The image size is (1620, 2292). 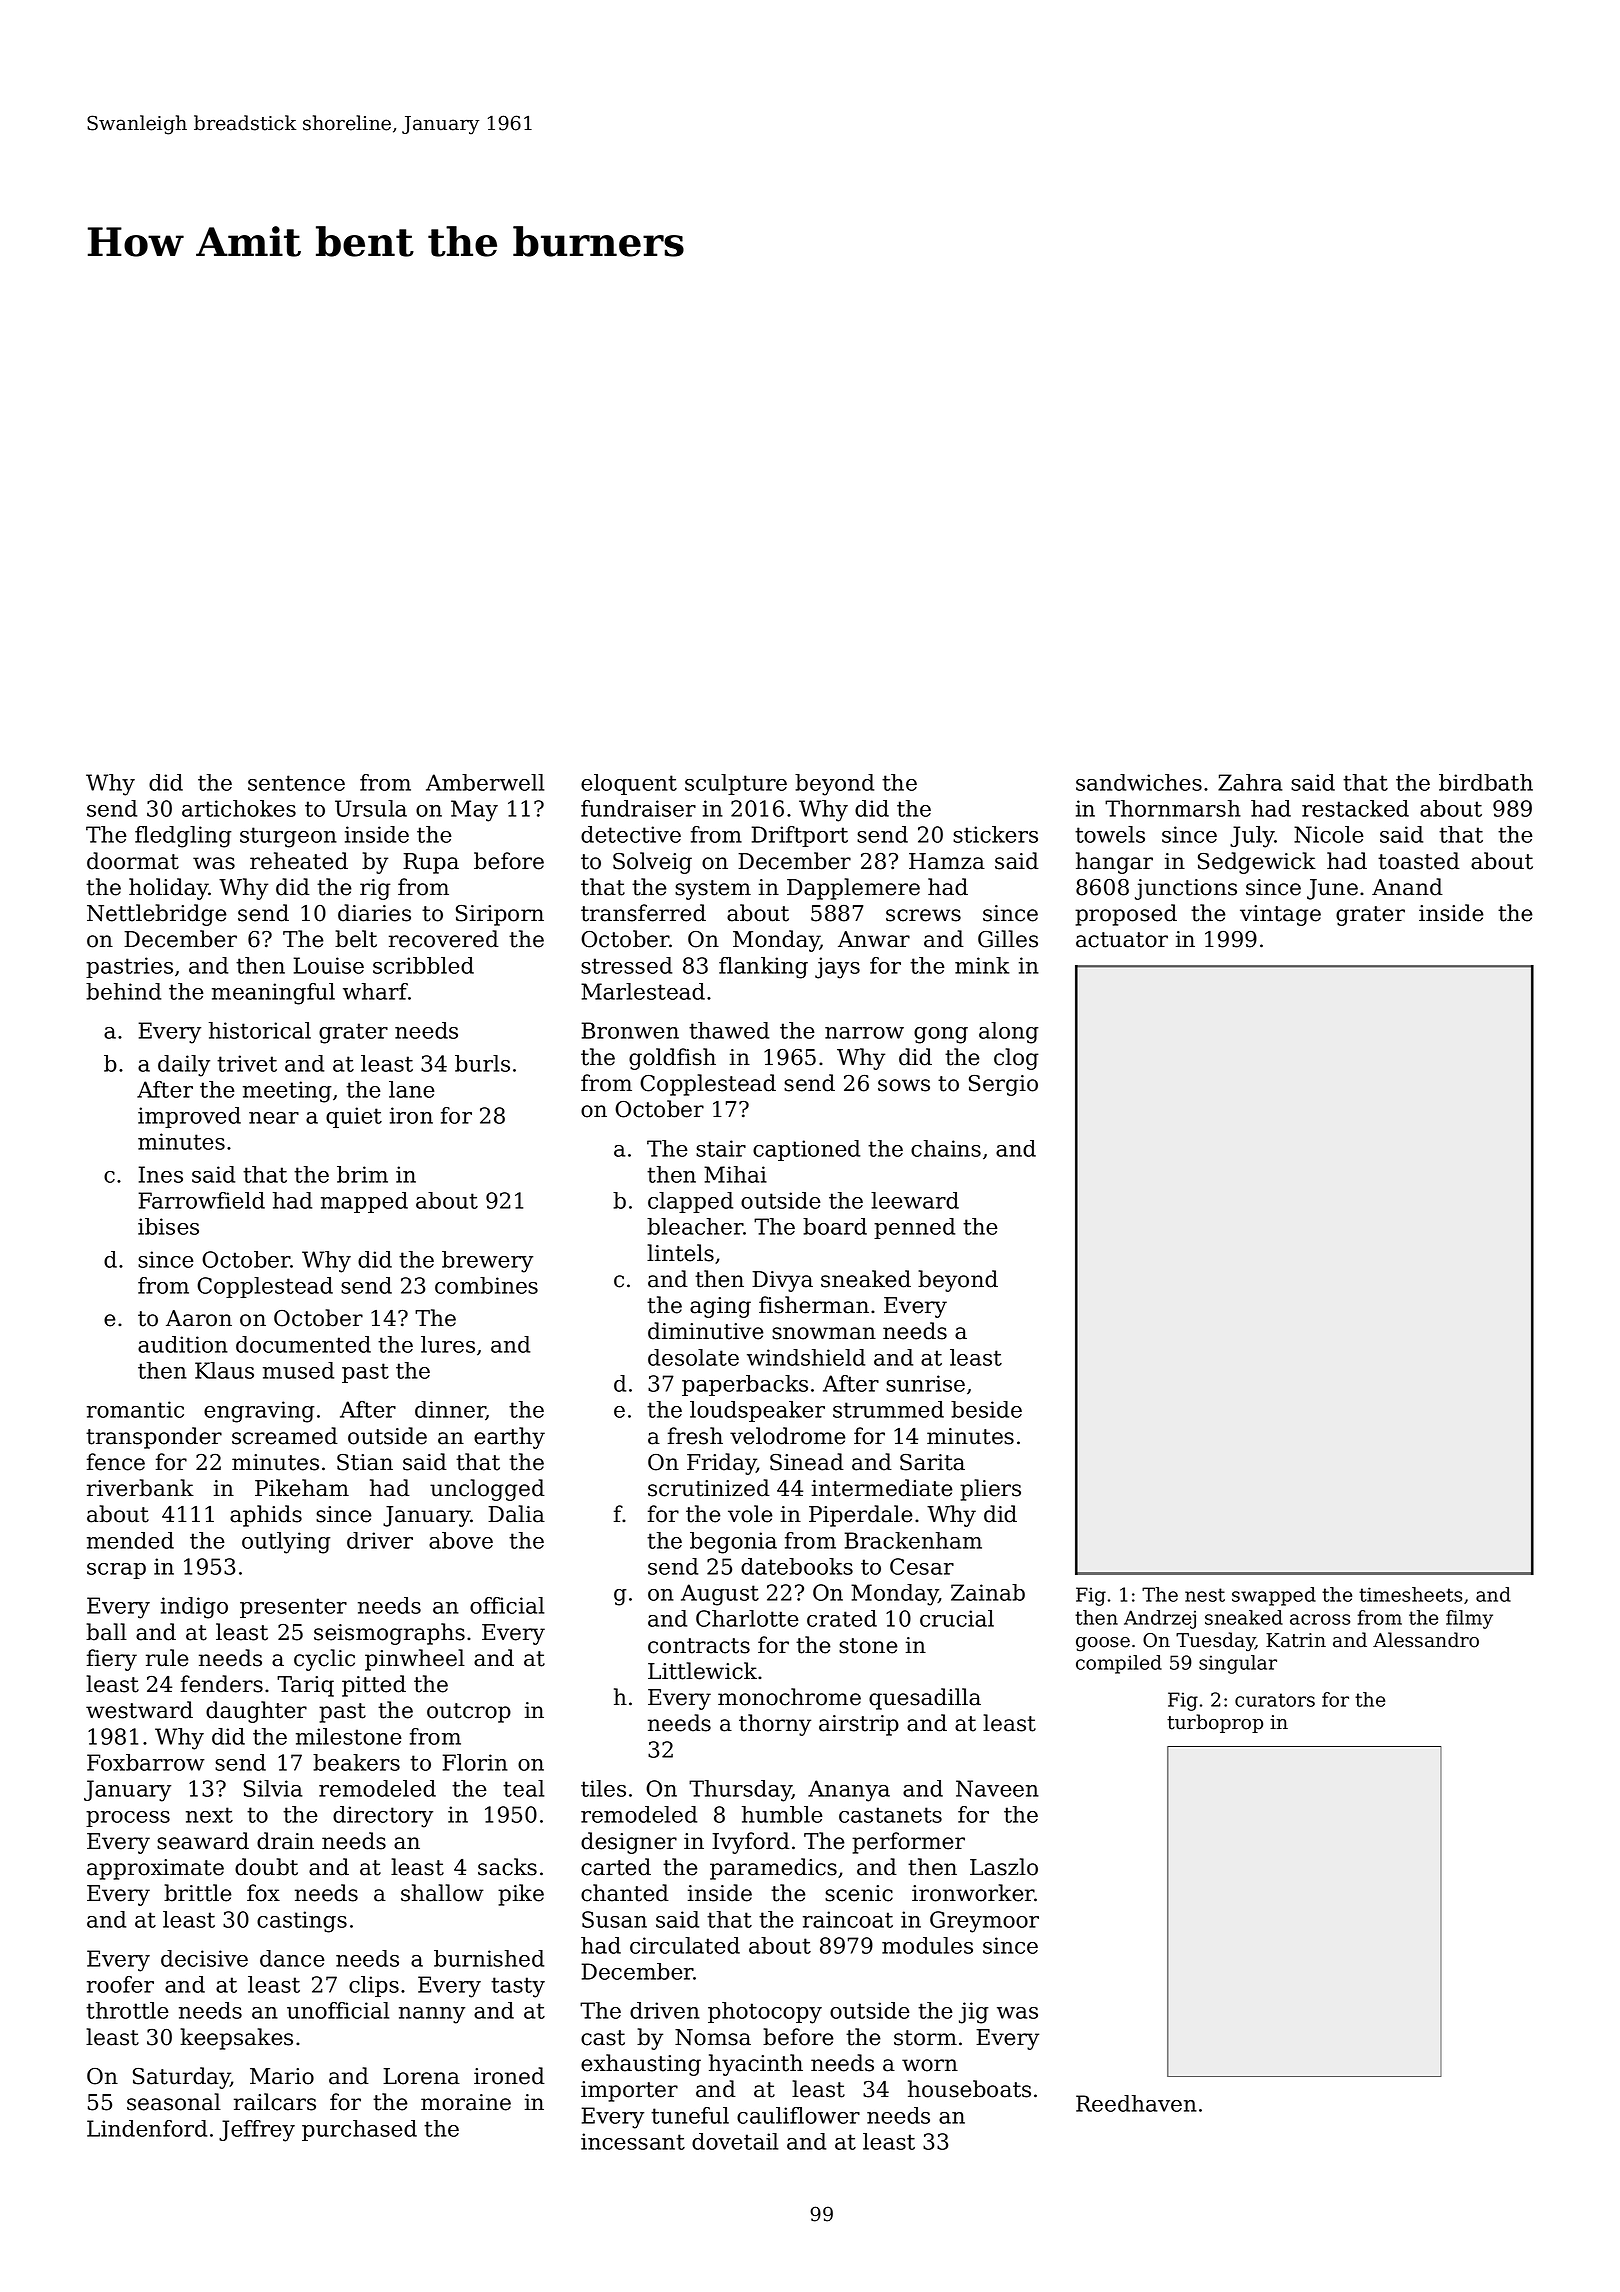 What do you see at coordinates (174, 2102) in the image?
I see `seasonal` at bounding box center [174, 2102].
